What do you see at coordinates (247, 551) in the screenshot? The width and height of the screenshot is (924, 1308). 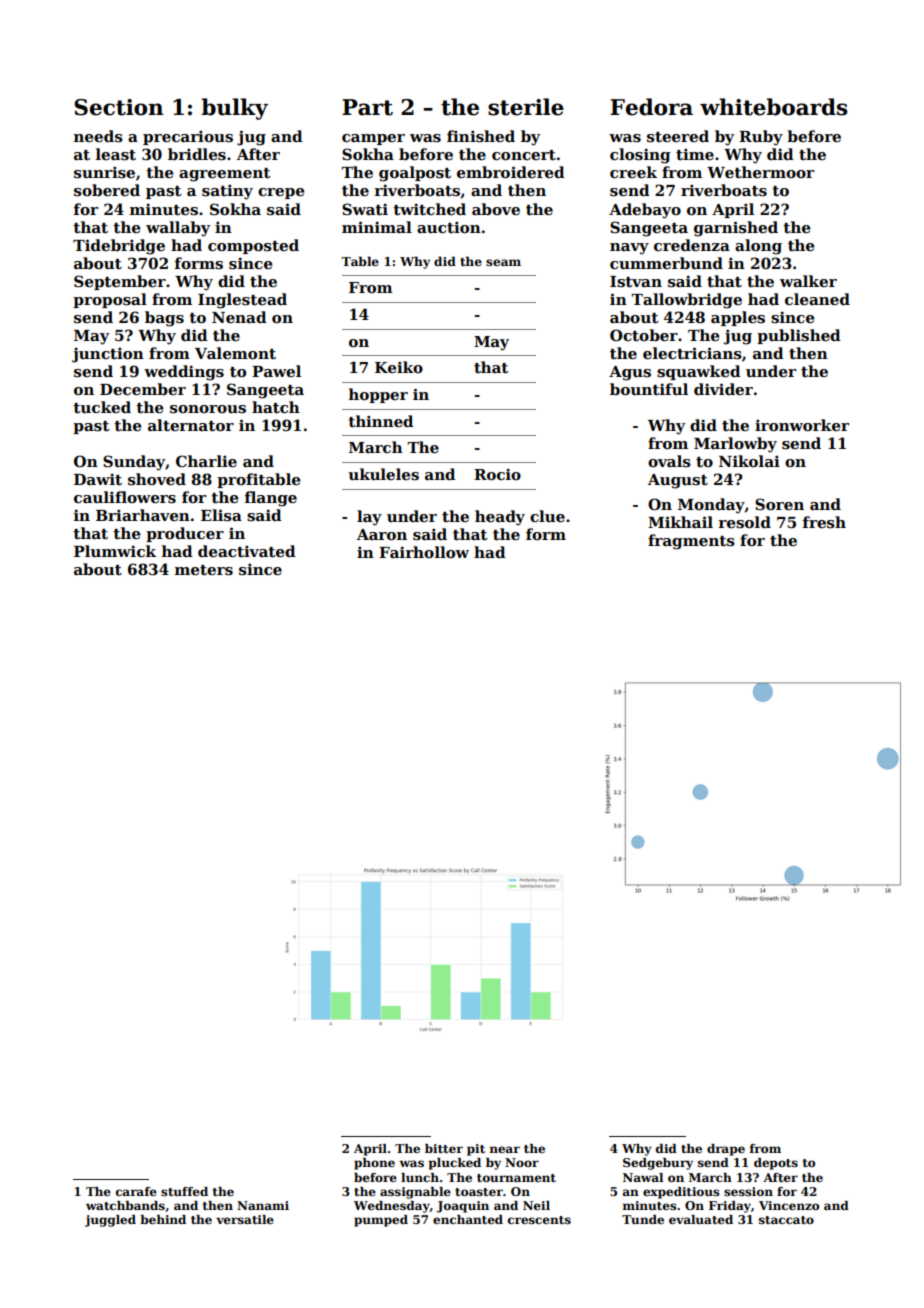 I see `deactivated` at bounding box center [247, 551].
